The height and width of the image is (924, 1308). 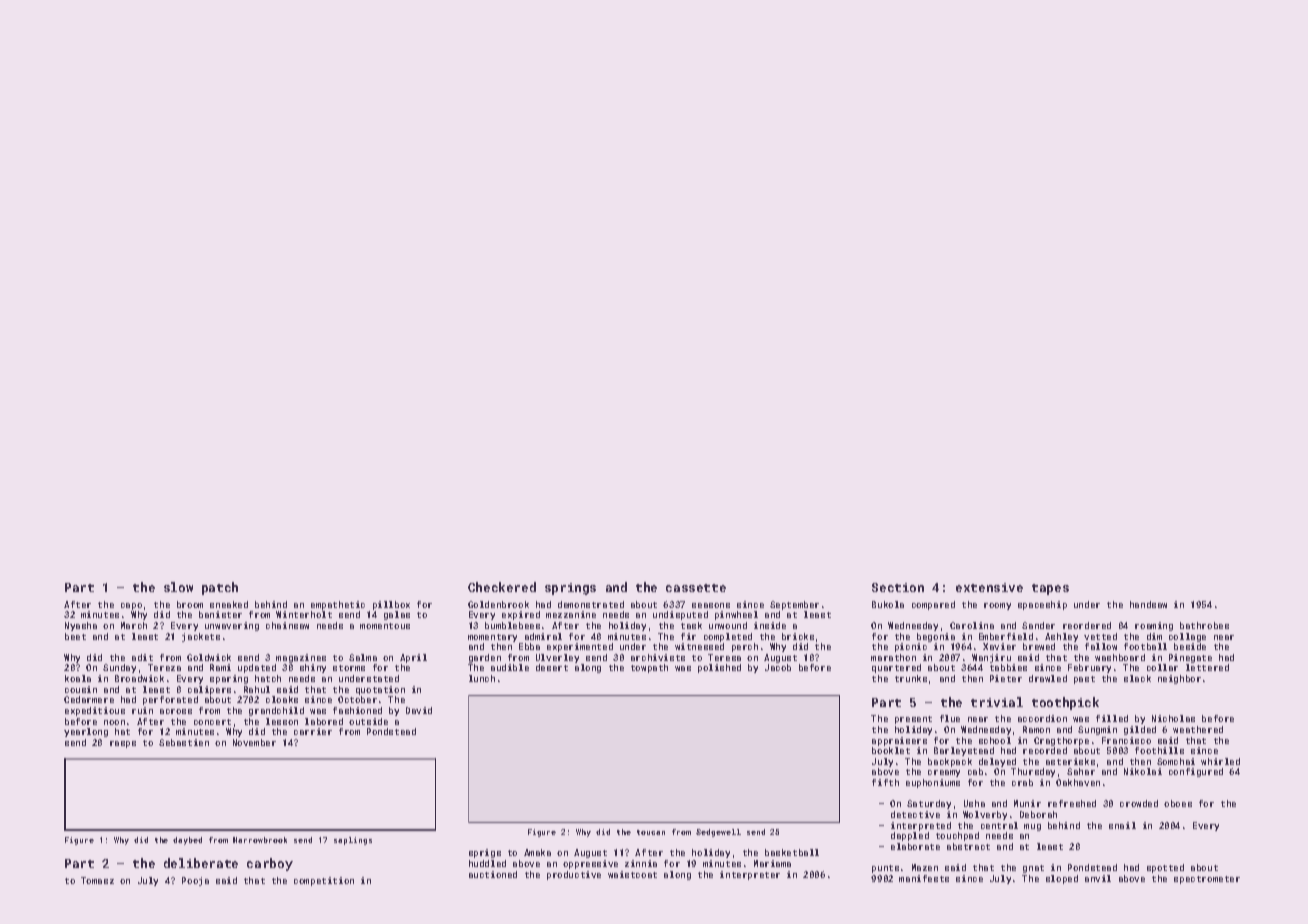 I want to click on audible, so click(x=510, y=667).
